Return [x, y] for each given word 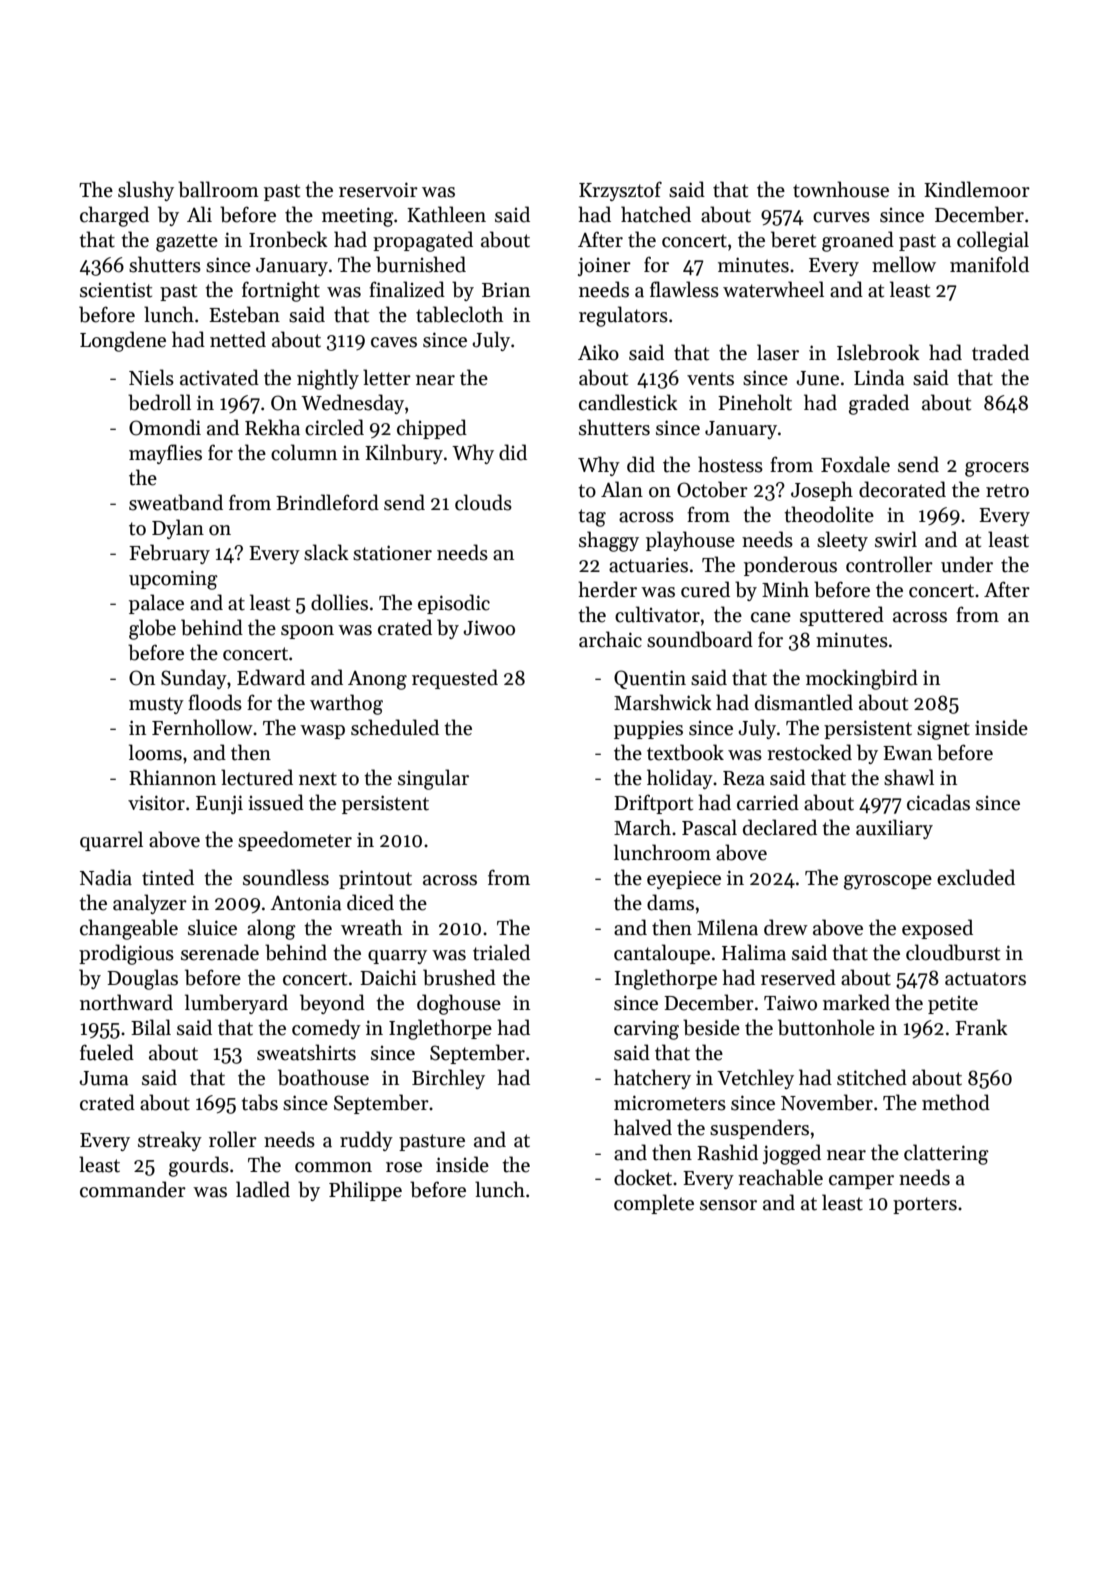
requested [455, 679]
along [271, 929]
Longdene [123, 341]
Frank [981, 1027]
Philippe [365, 1191]
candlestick [628, 402]
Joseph [822, 491]
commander [133, 1189]
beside [711, 1027]
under [967, 564]
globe [152, 629]
